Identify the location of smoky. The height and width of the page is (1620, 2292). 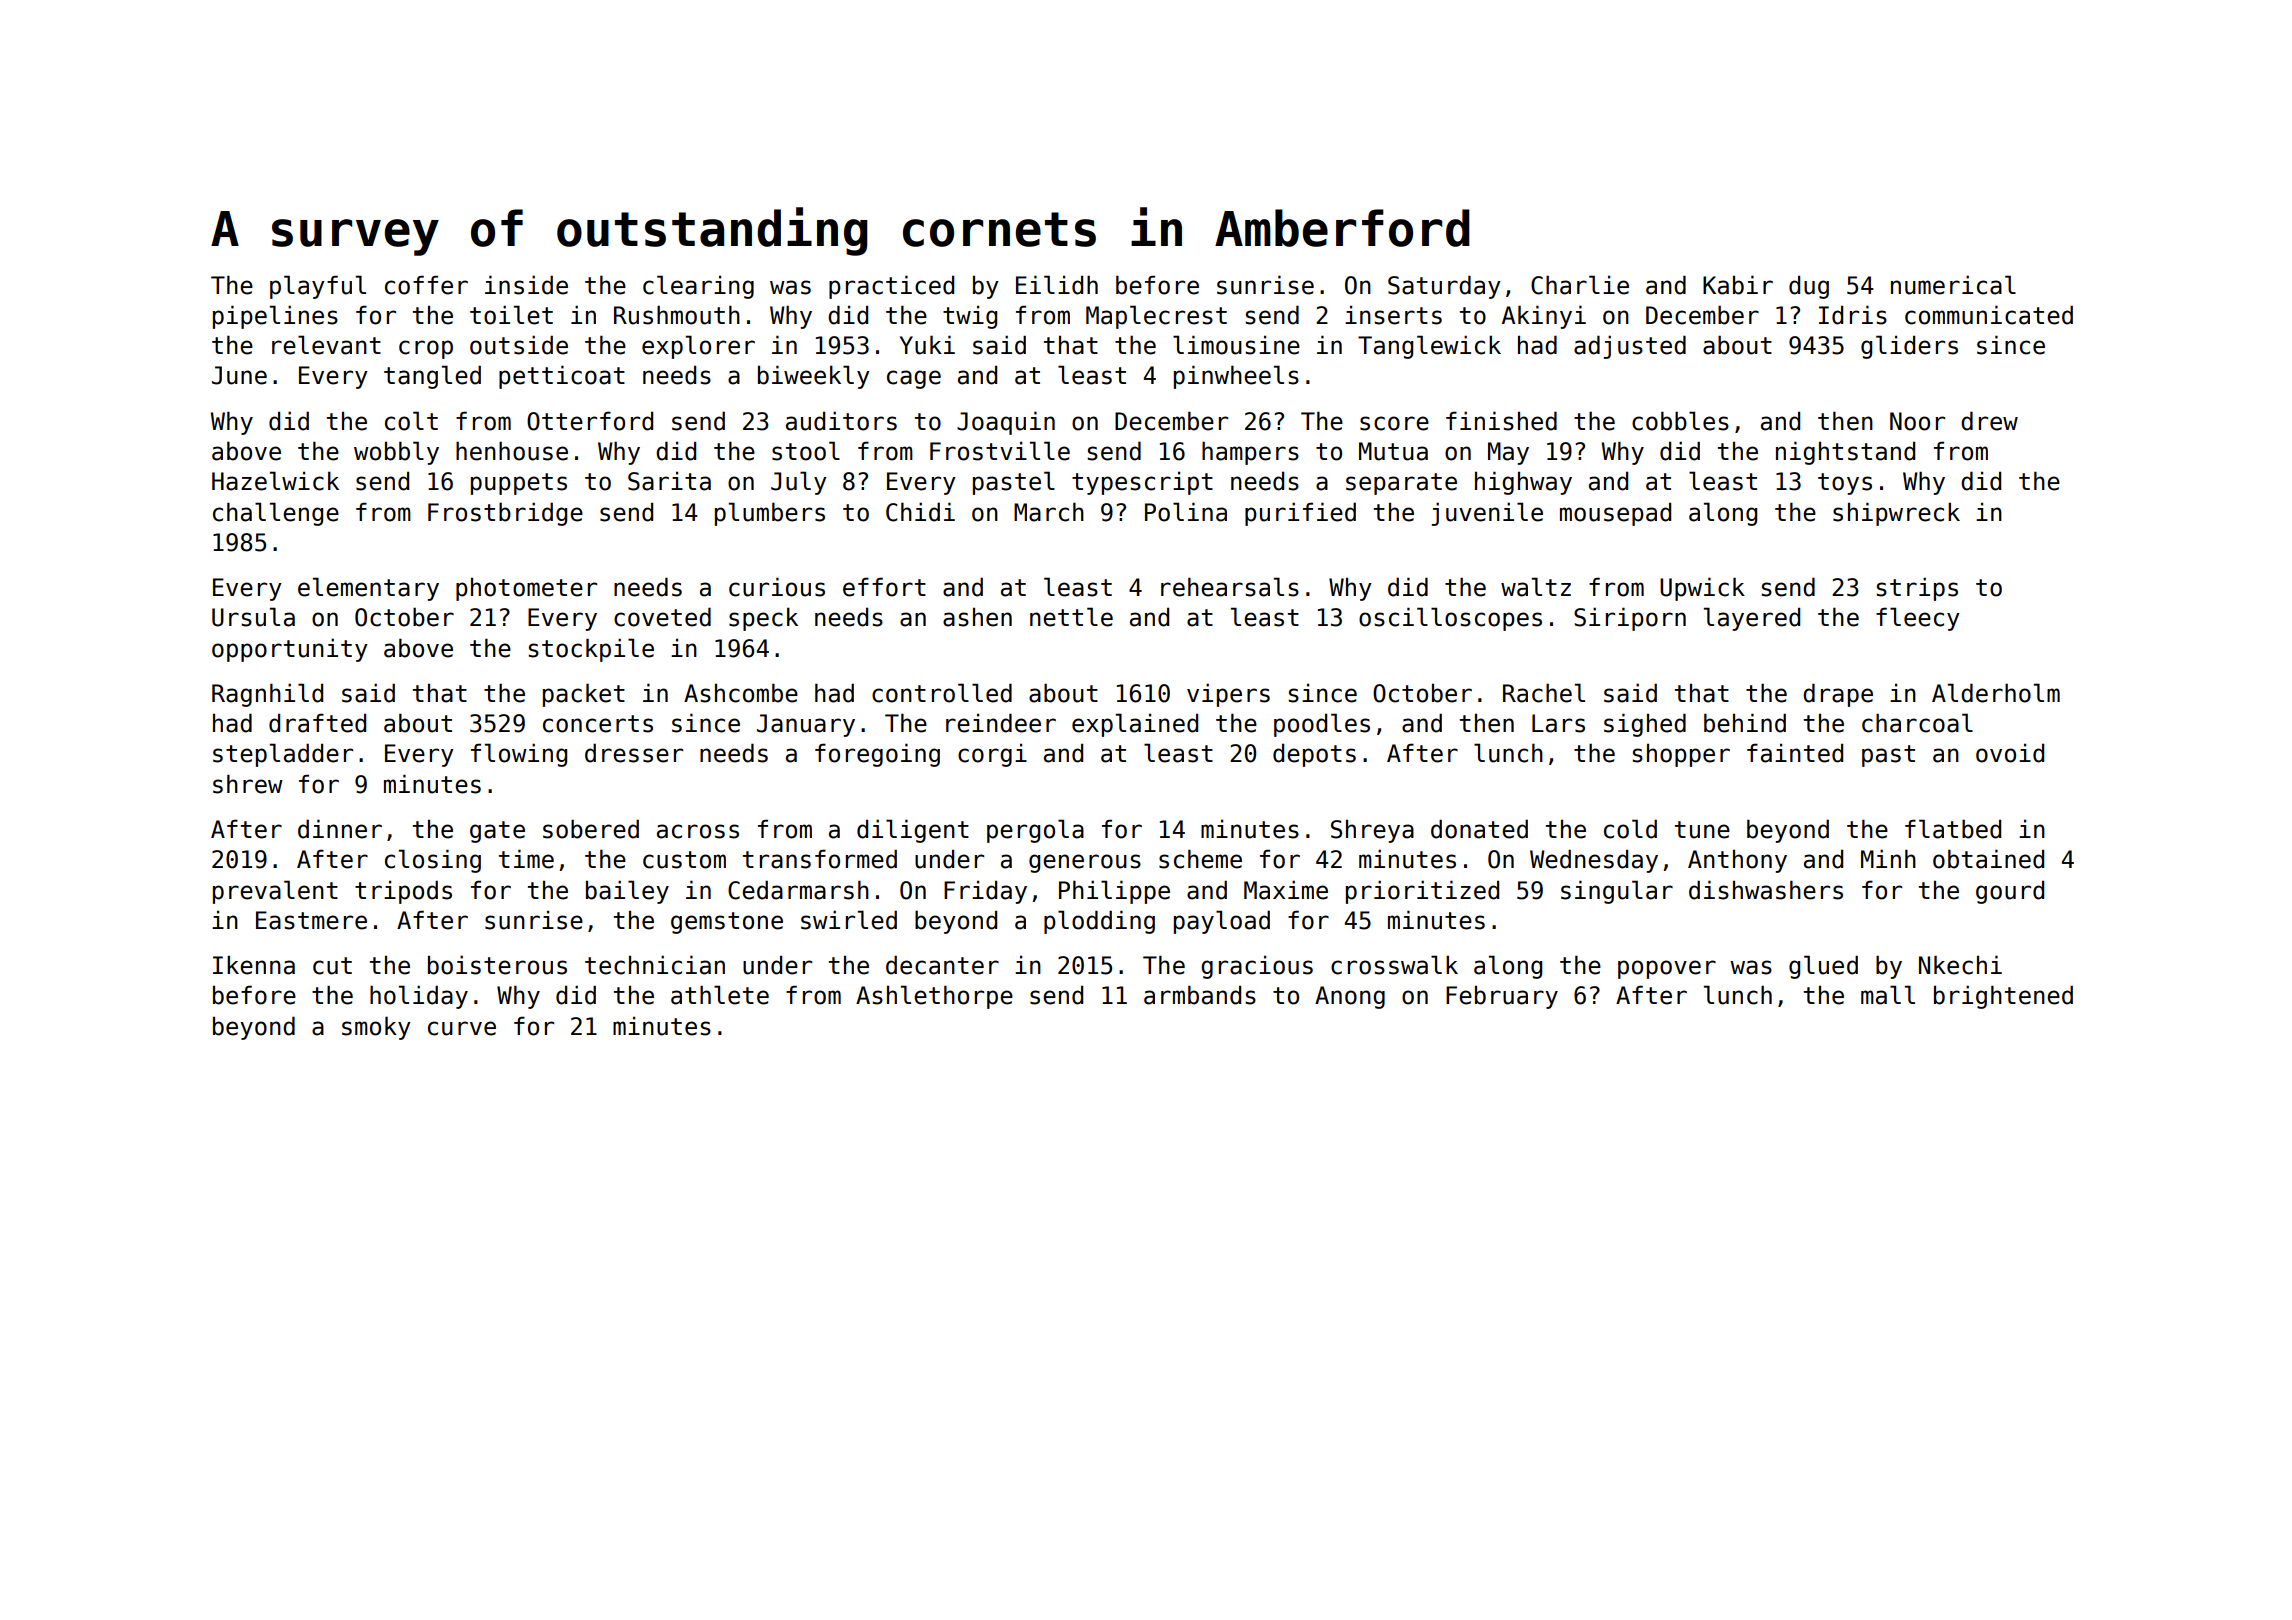
(376, 1028).
